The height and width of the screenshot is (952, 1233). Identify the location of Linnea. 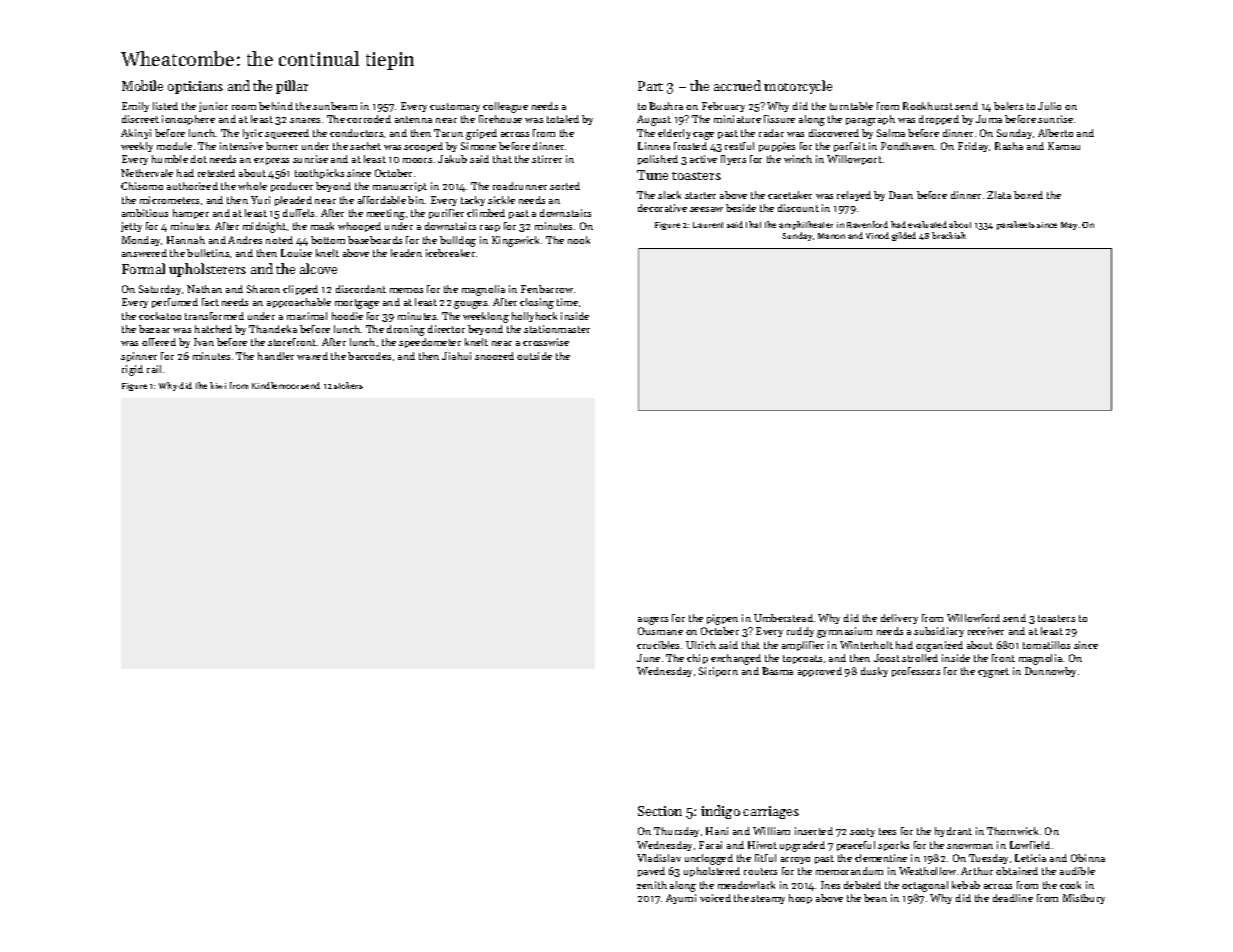
(654, 146).
